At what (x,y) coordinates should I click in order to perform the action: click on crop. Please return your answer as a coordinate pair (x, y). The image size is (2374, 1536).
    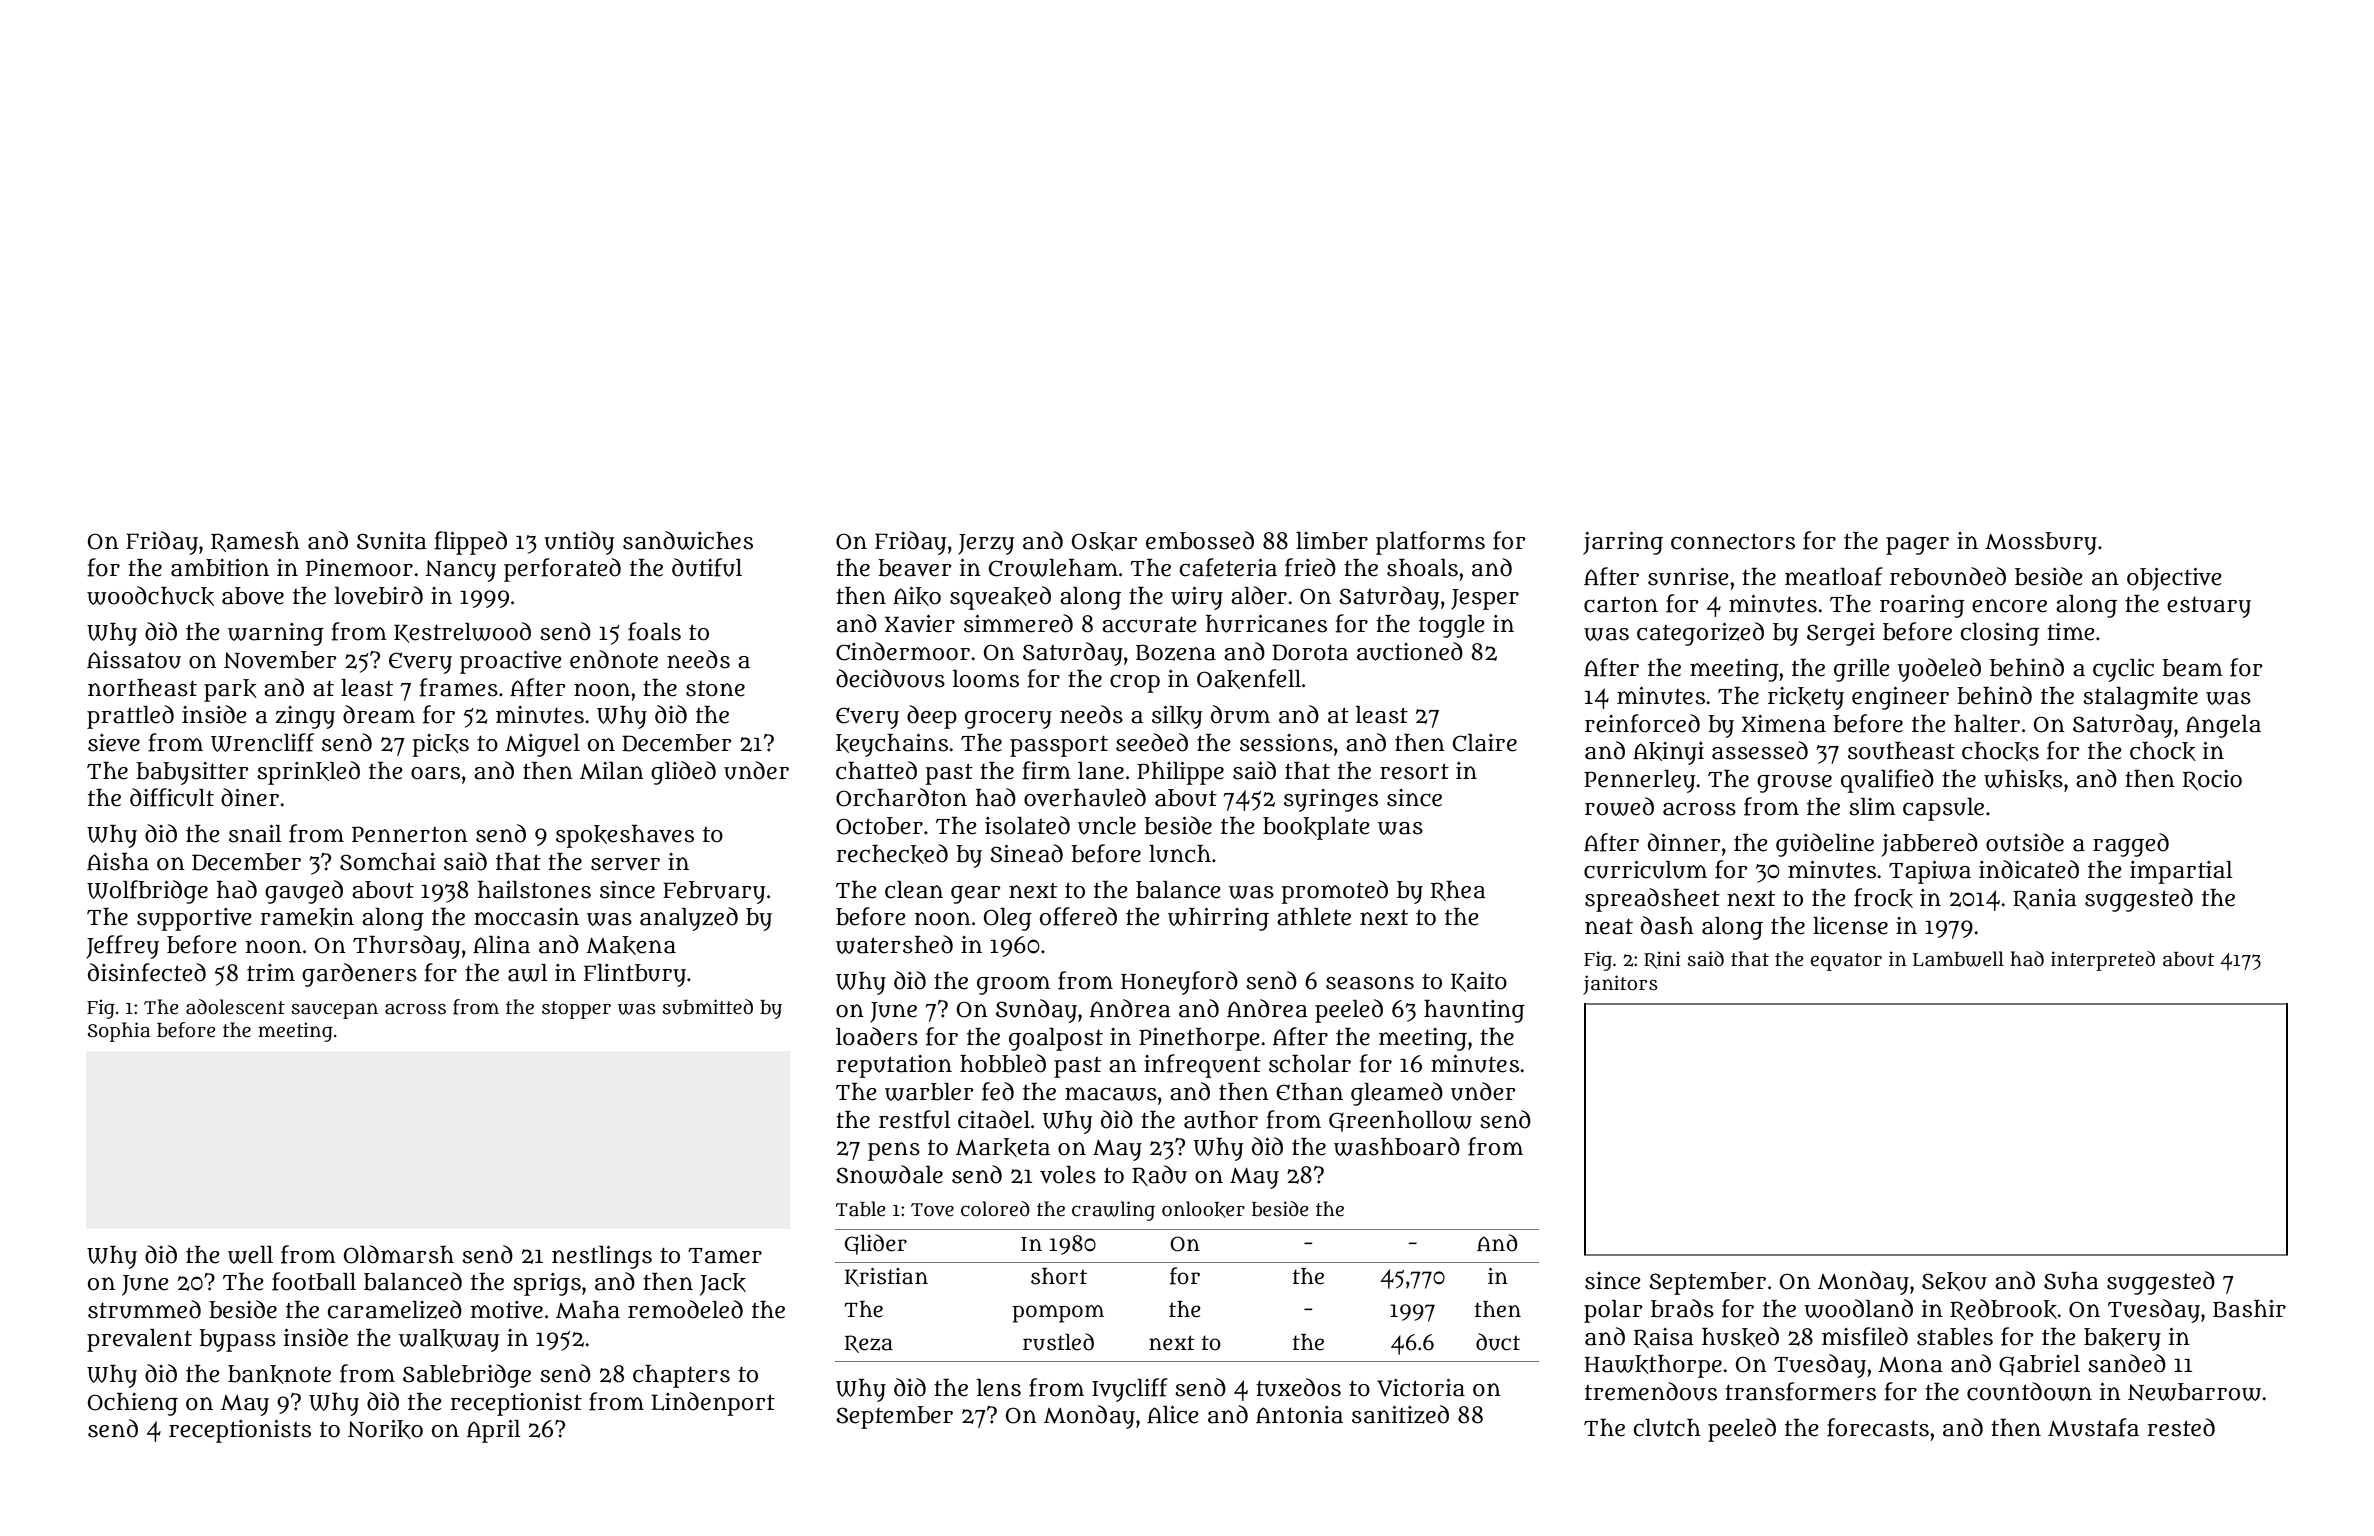
    Looking at the image, I should click on (1135, 684).
